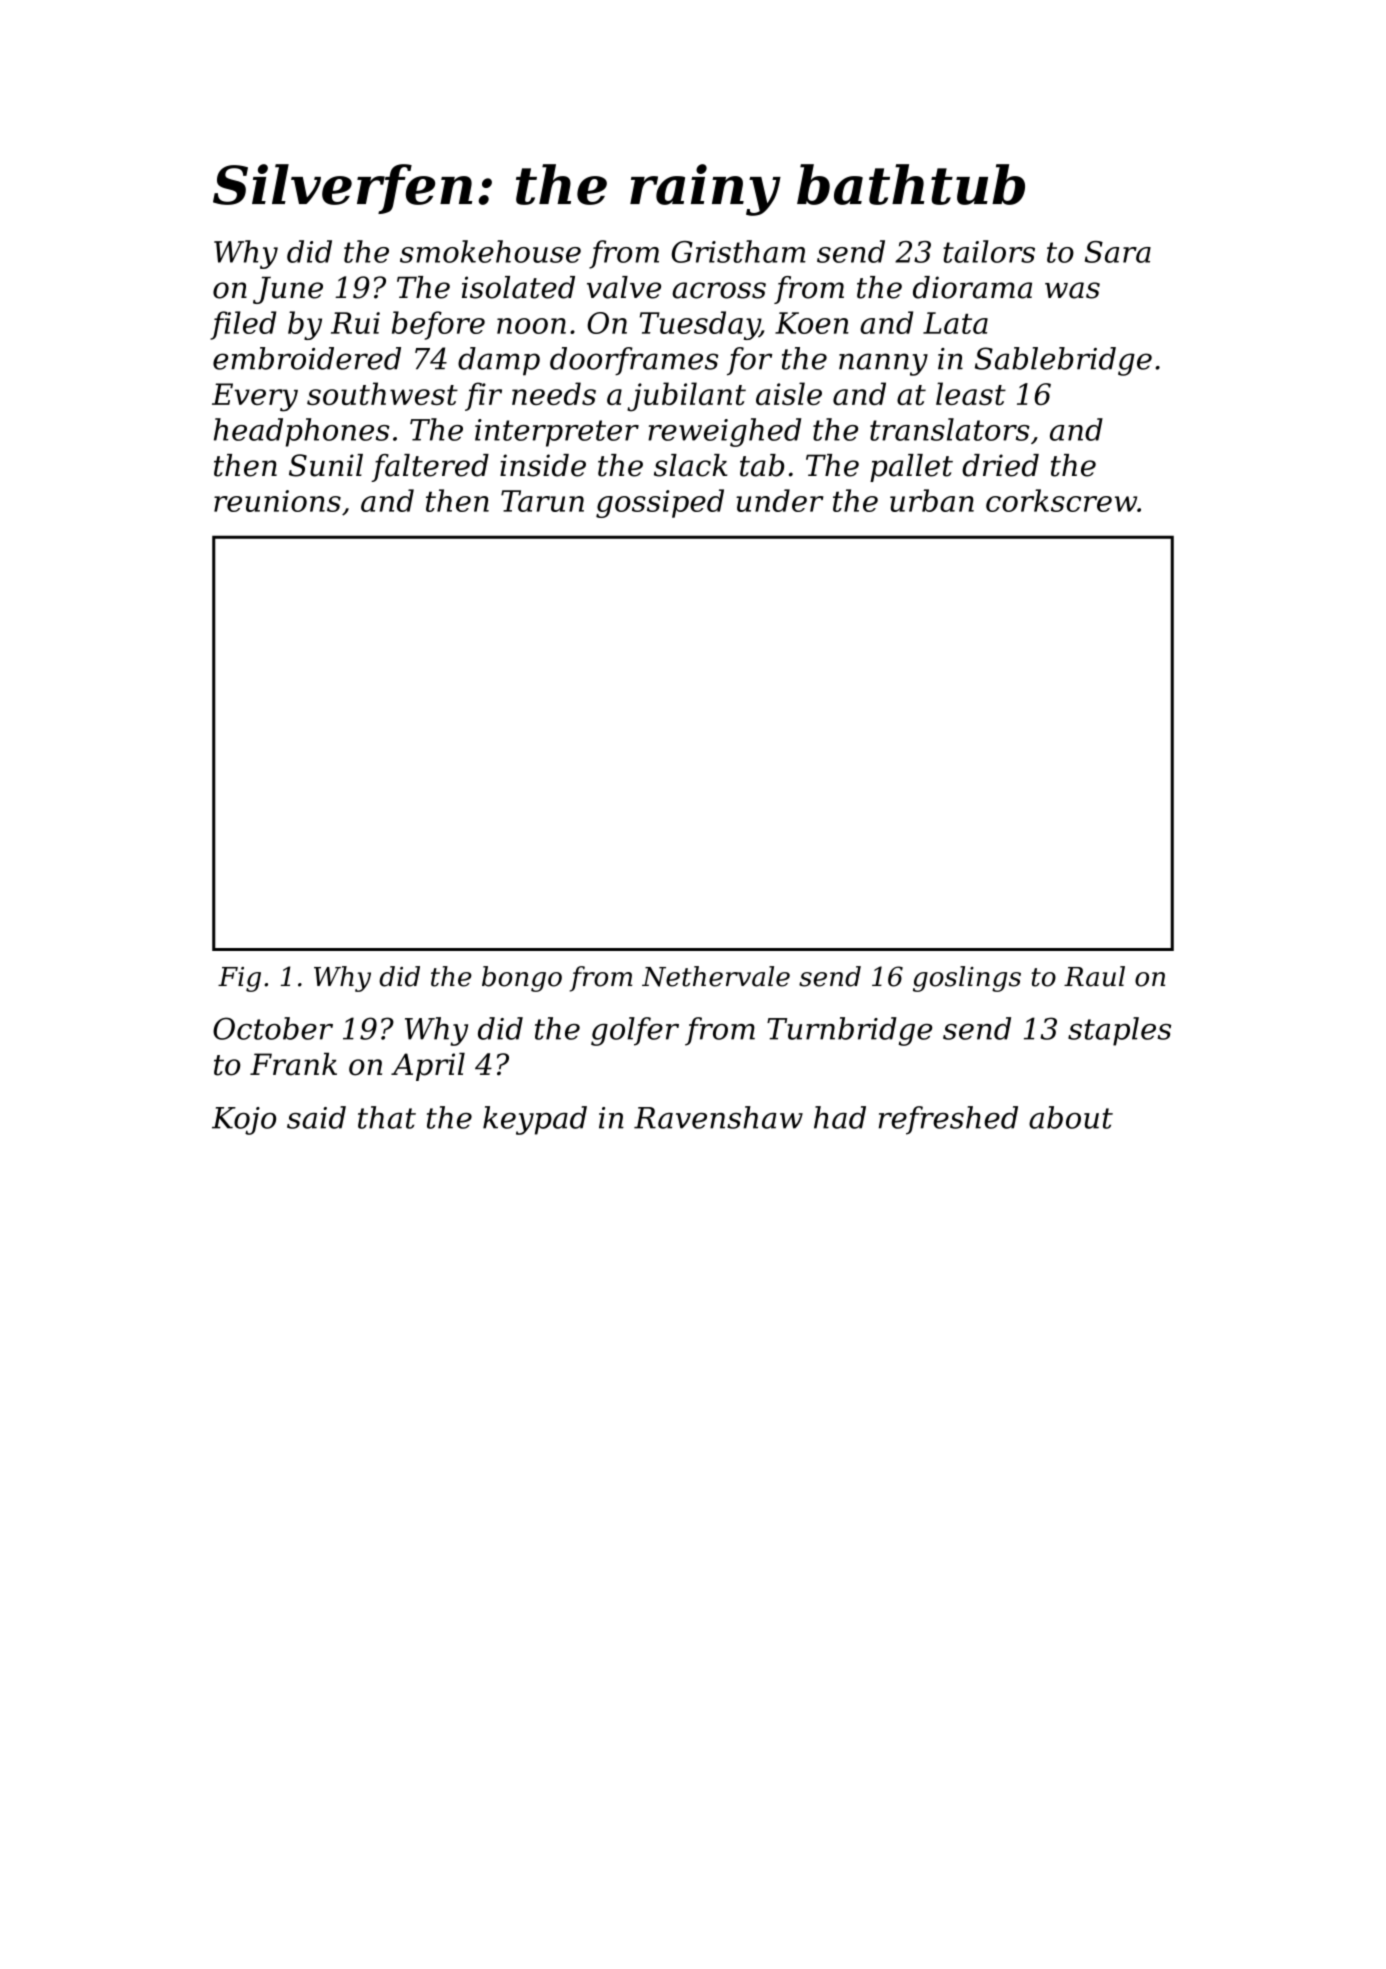  I want to click on said, so click(316, 1117).
